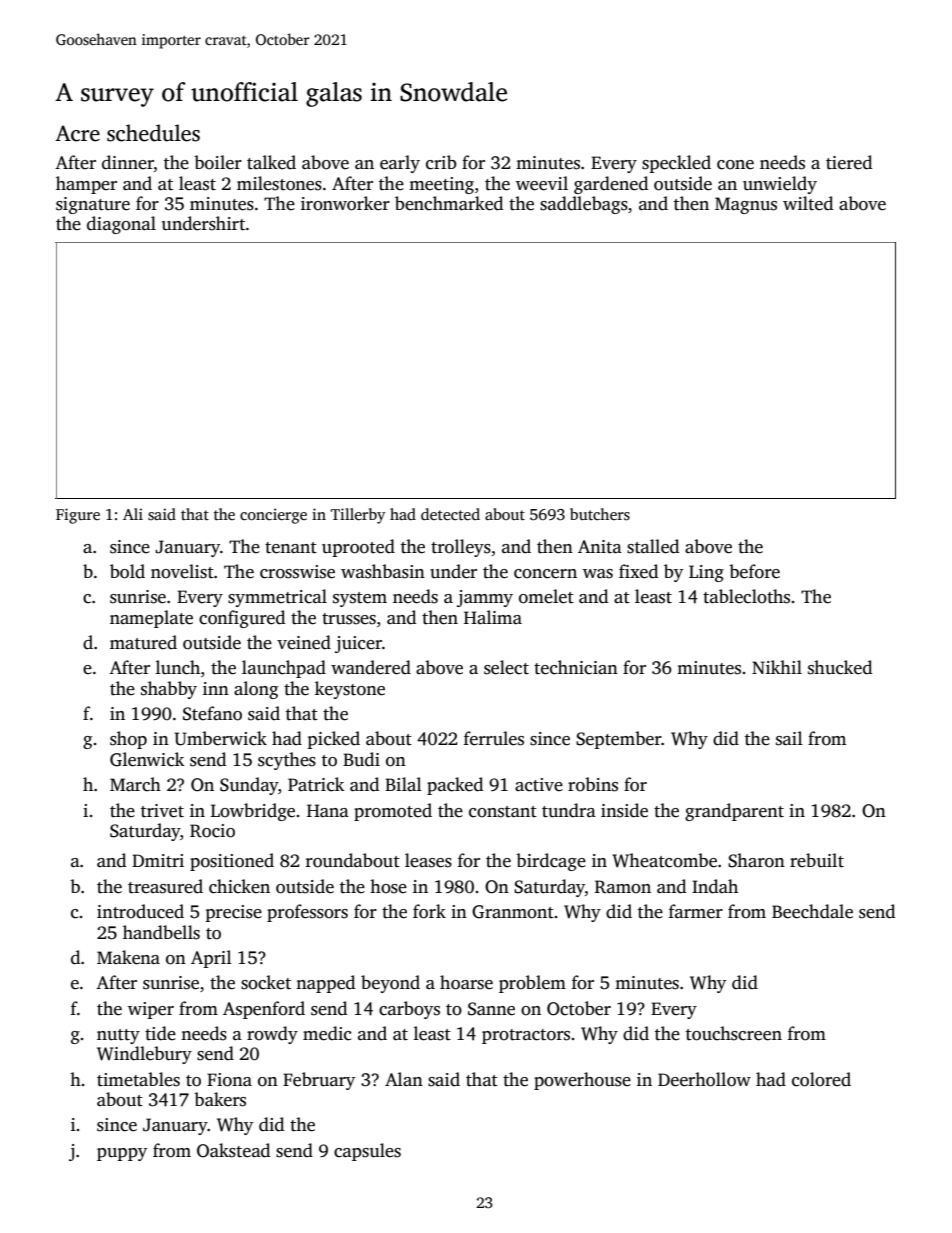 The width and height of the page is (952, 1233). I want to click on timetables, so click(138, 1079).
